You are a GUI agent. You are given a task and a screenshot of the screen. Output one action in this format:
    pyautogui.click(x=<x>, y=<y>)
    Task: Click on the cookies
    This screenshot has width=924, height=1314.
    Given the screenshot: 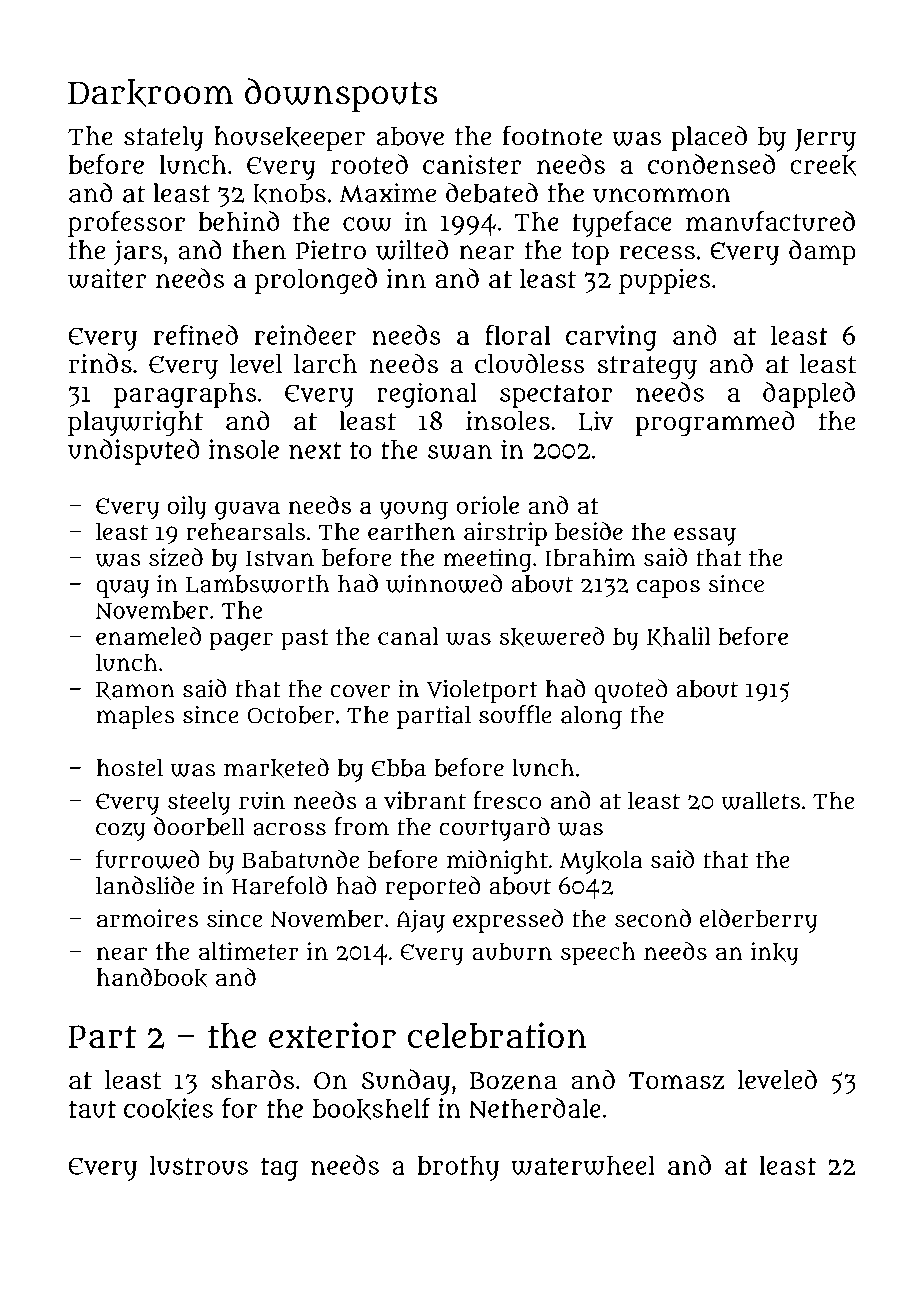 What is the action you would take?
    pyautogui.click(x=168, y=1109)
